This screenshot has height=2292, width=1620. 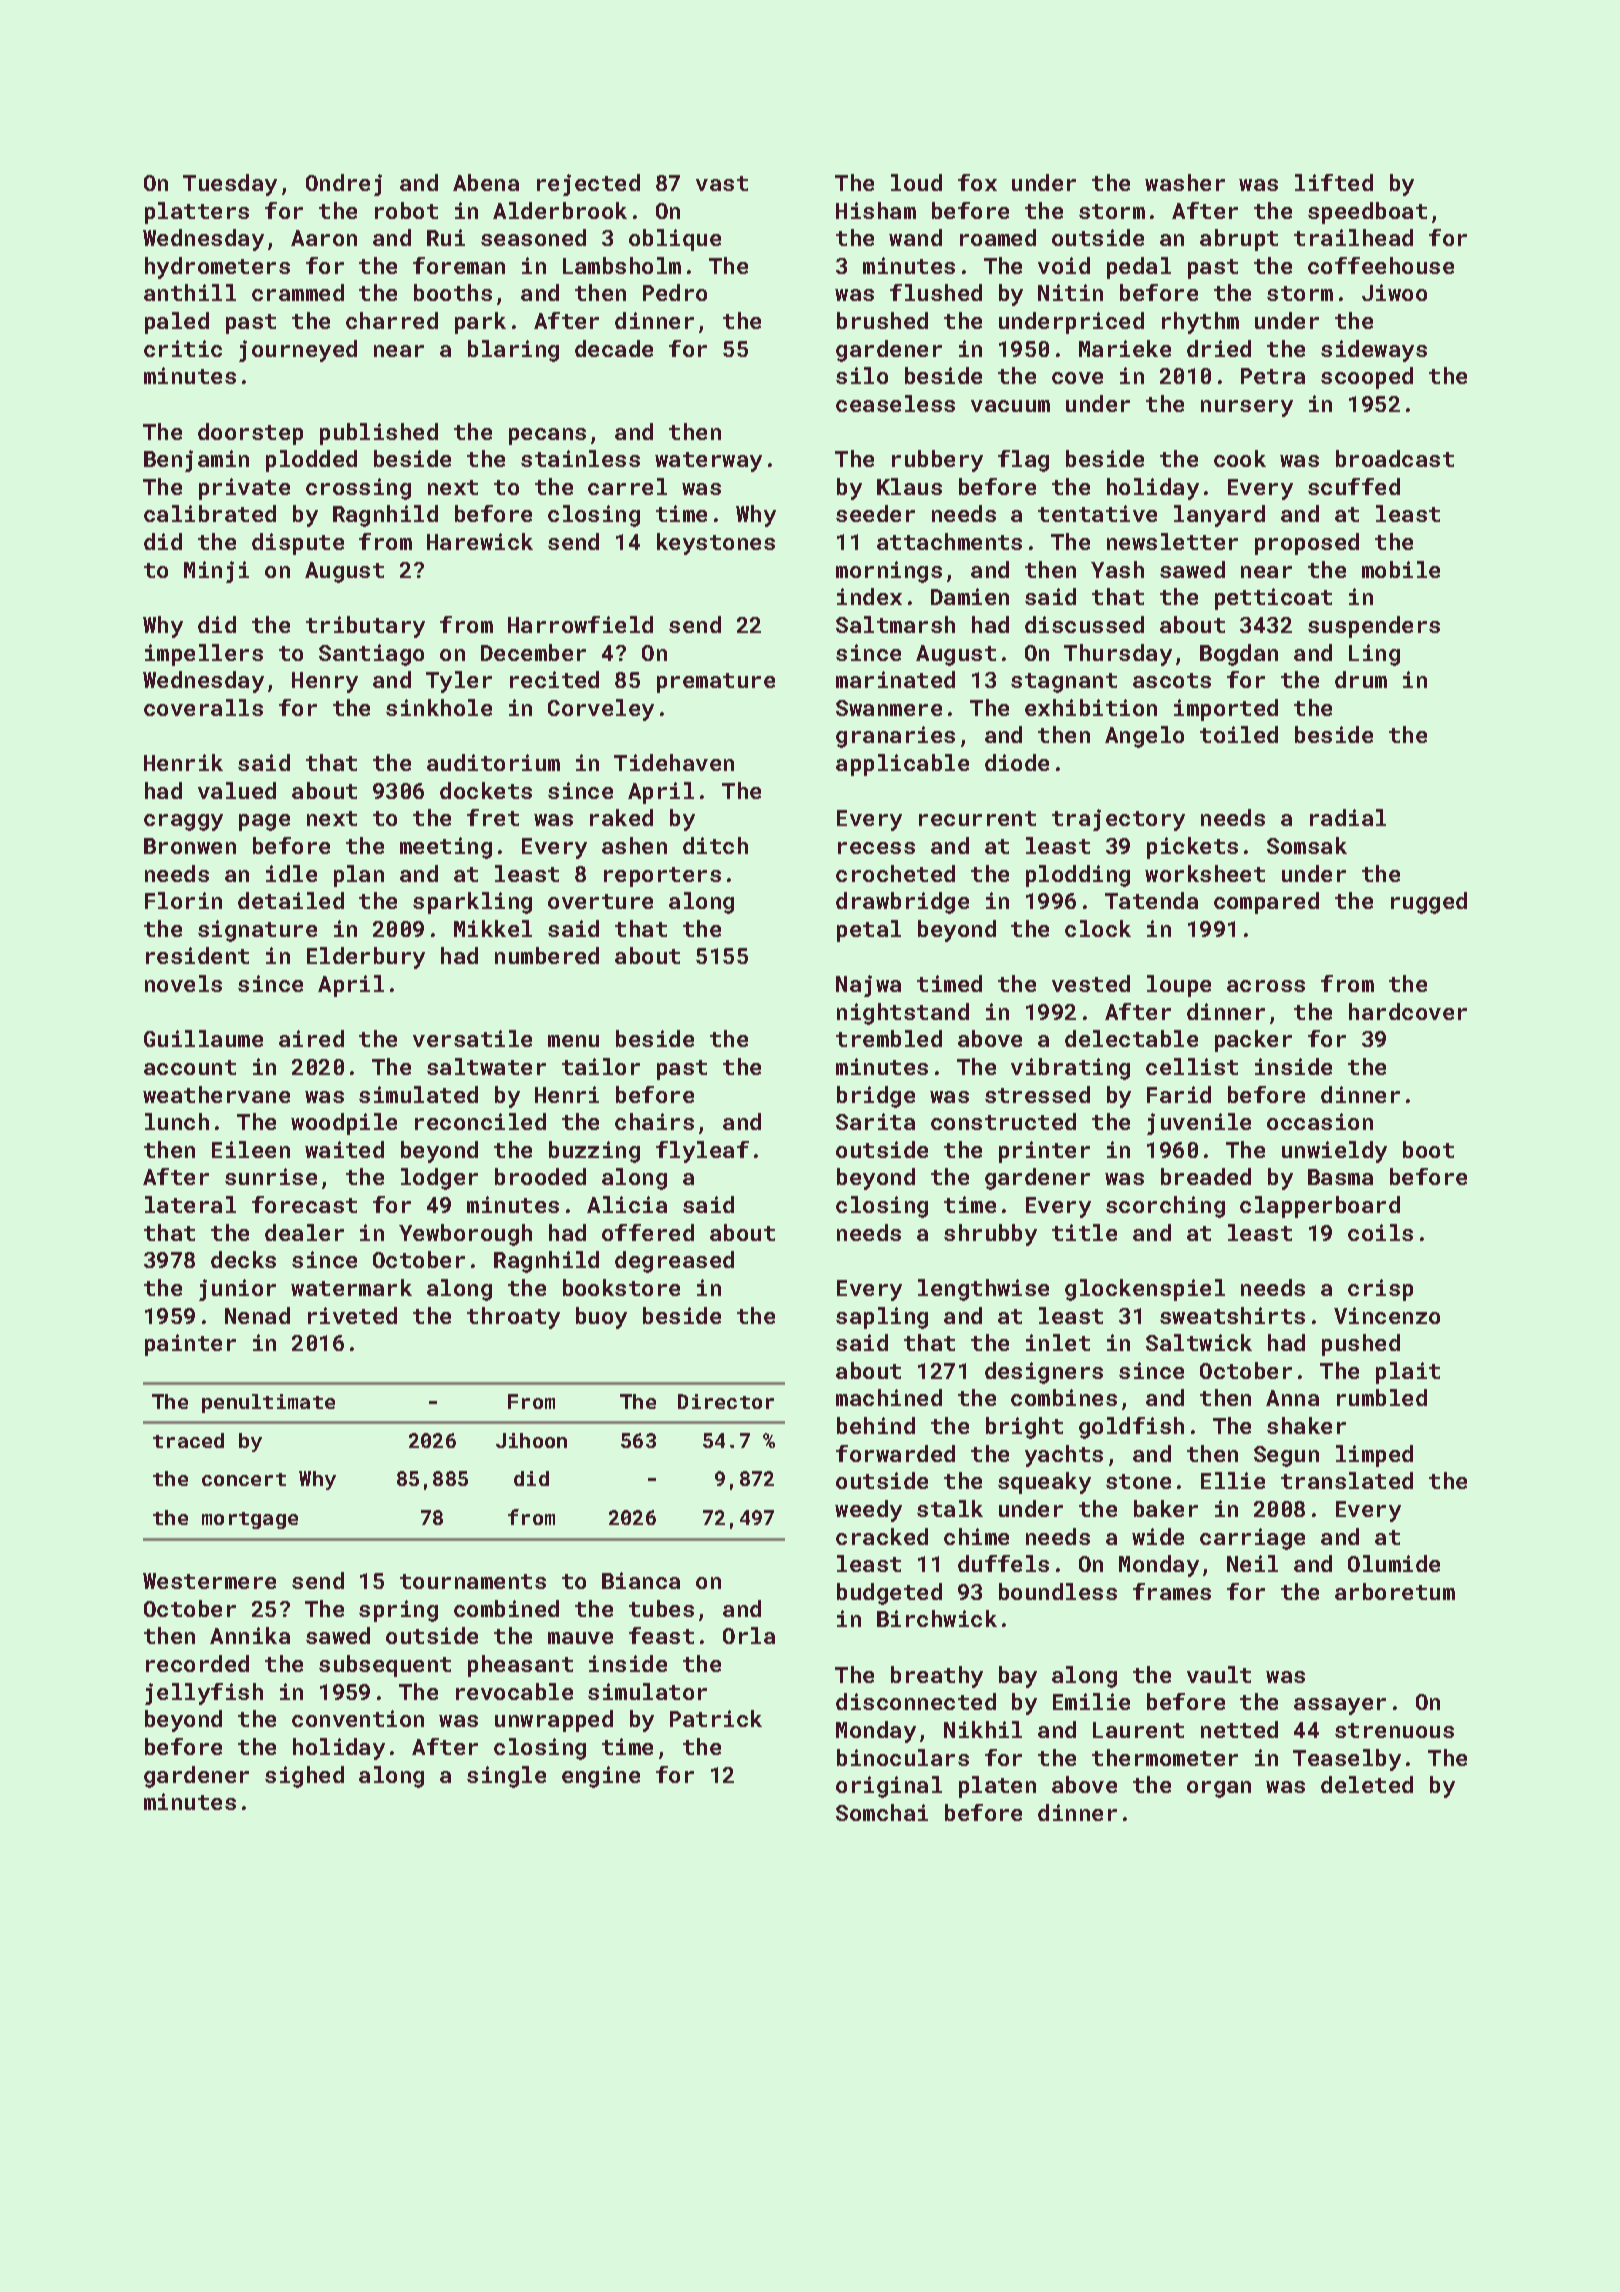 What do you see at coordinates (722, 183) in the screenshot?
I see `vast` at bounding box center [722, 183].
